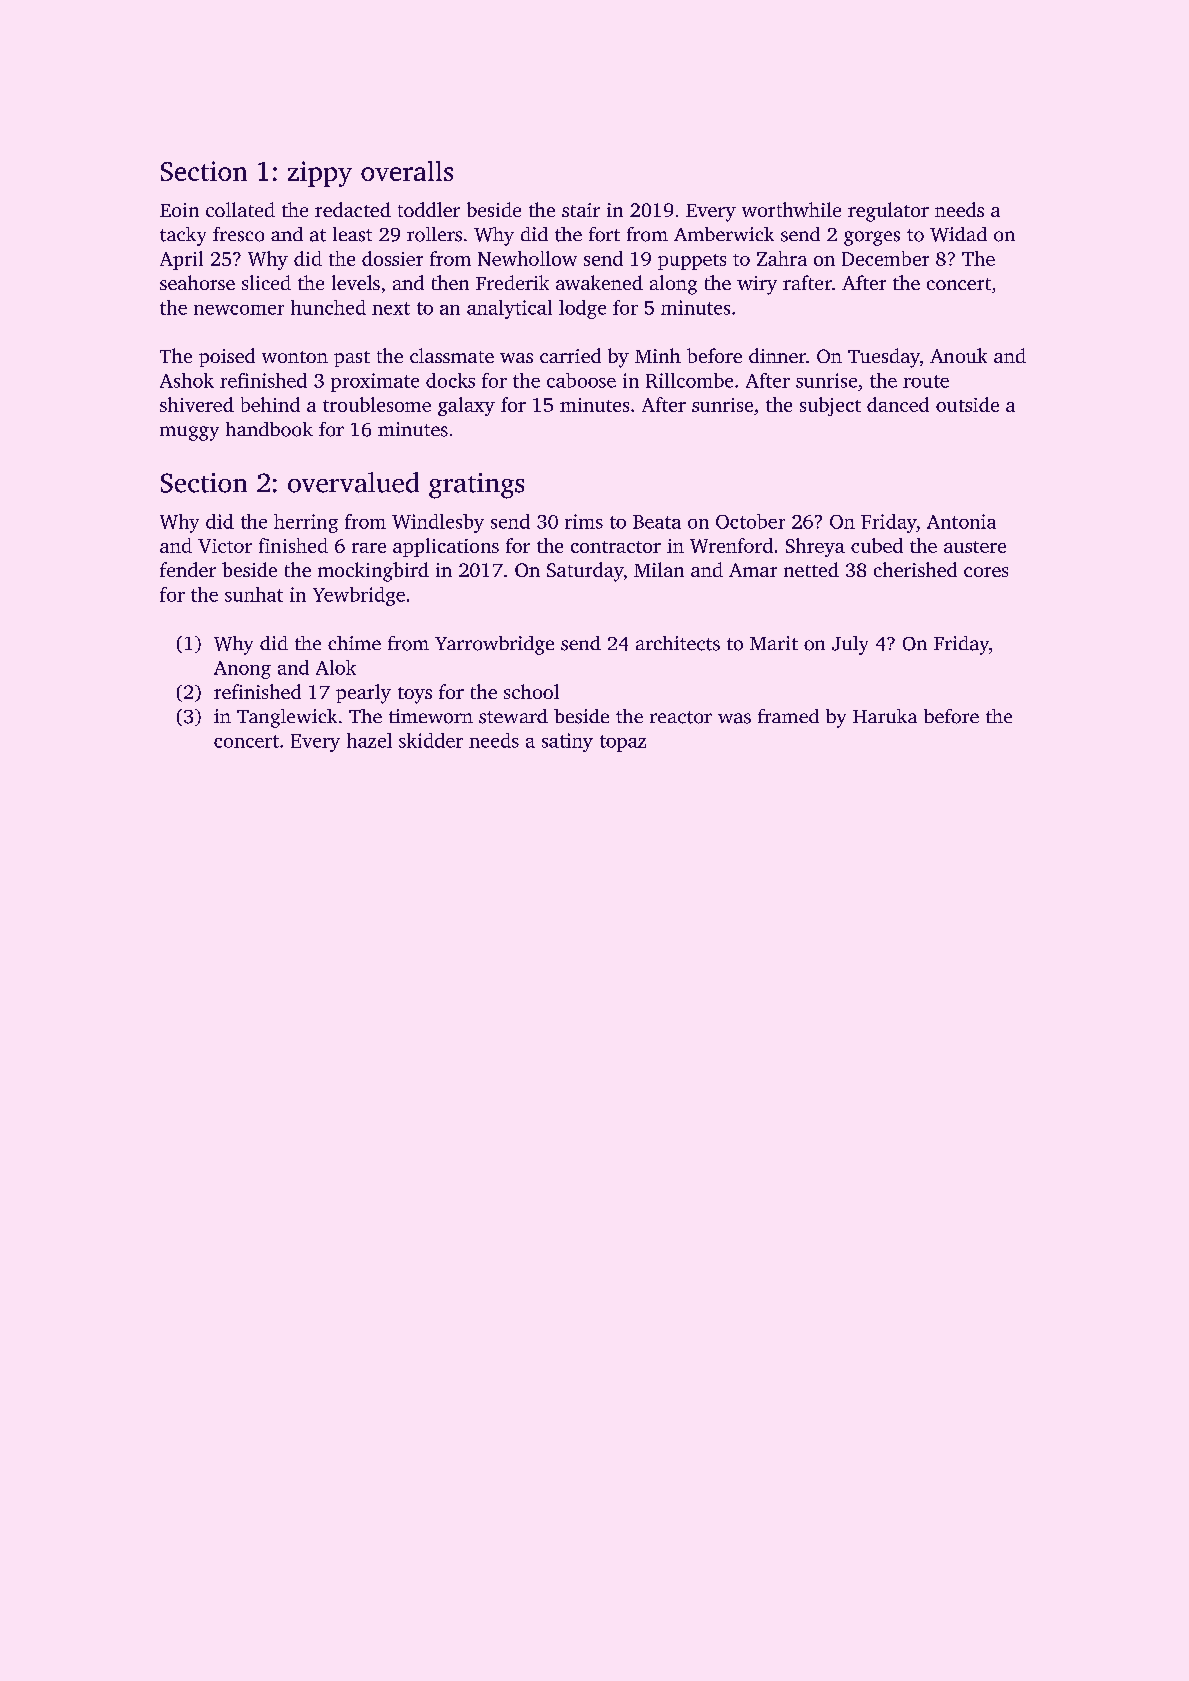 This screenshot has width=1189, height=1681. What do you see at coordinates (320, 174) in the screenshot?
I see `zippy` at bounding box center [320, 174].
